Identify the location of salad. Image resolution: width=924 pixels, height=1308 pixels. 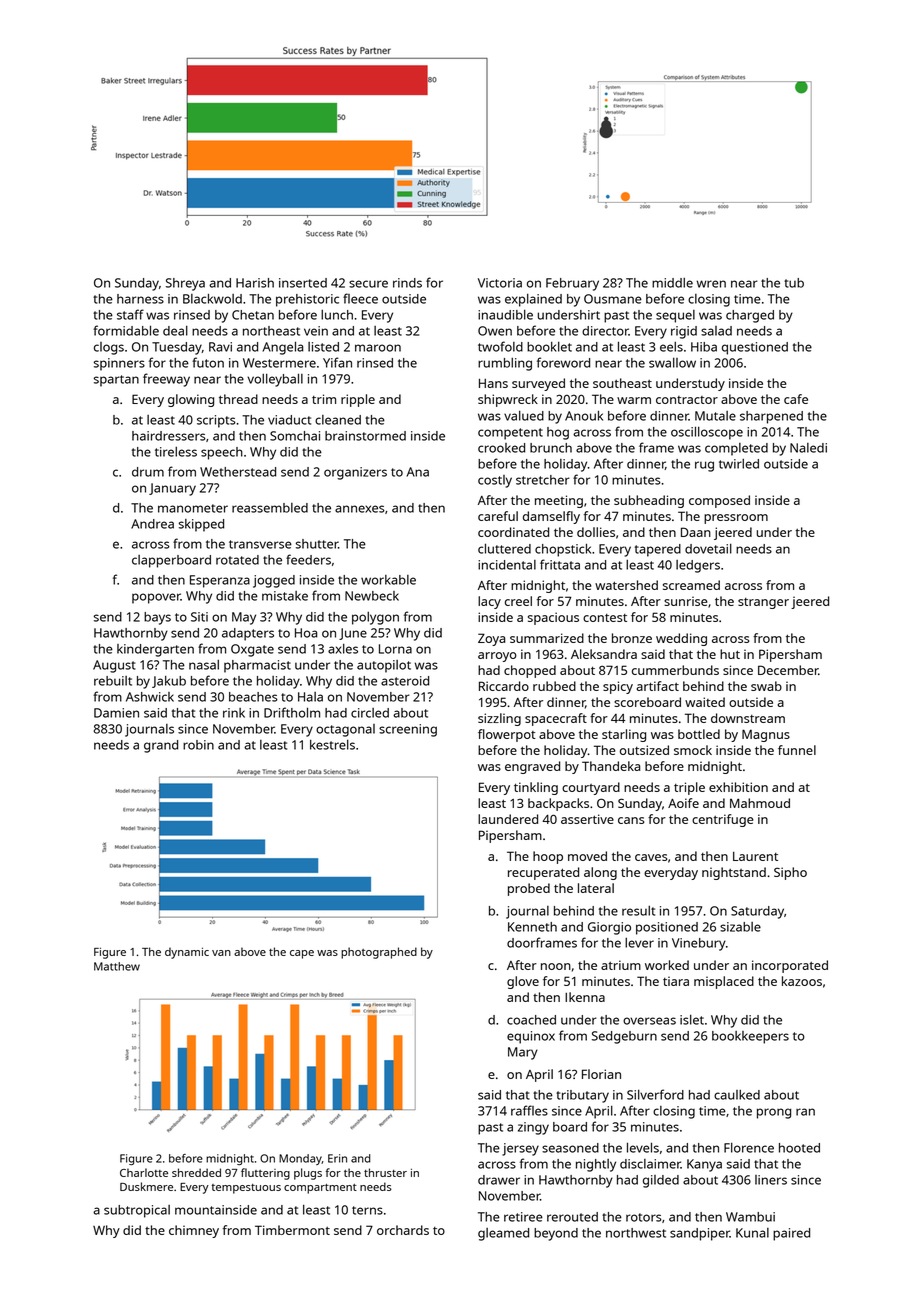
(716, 331).
